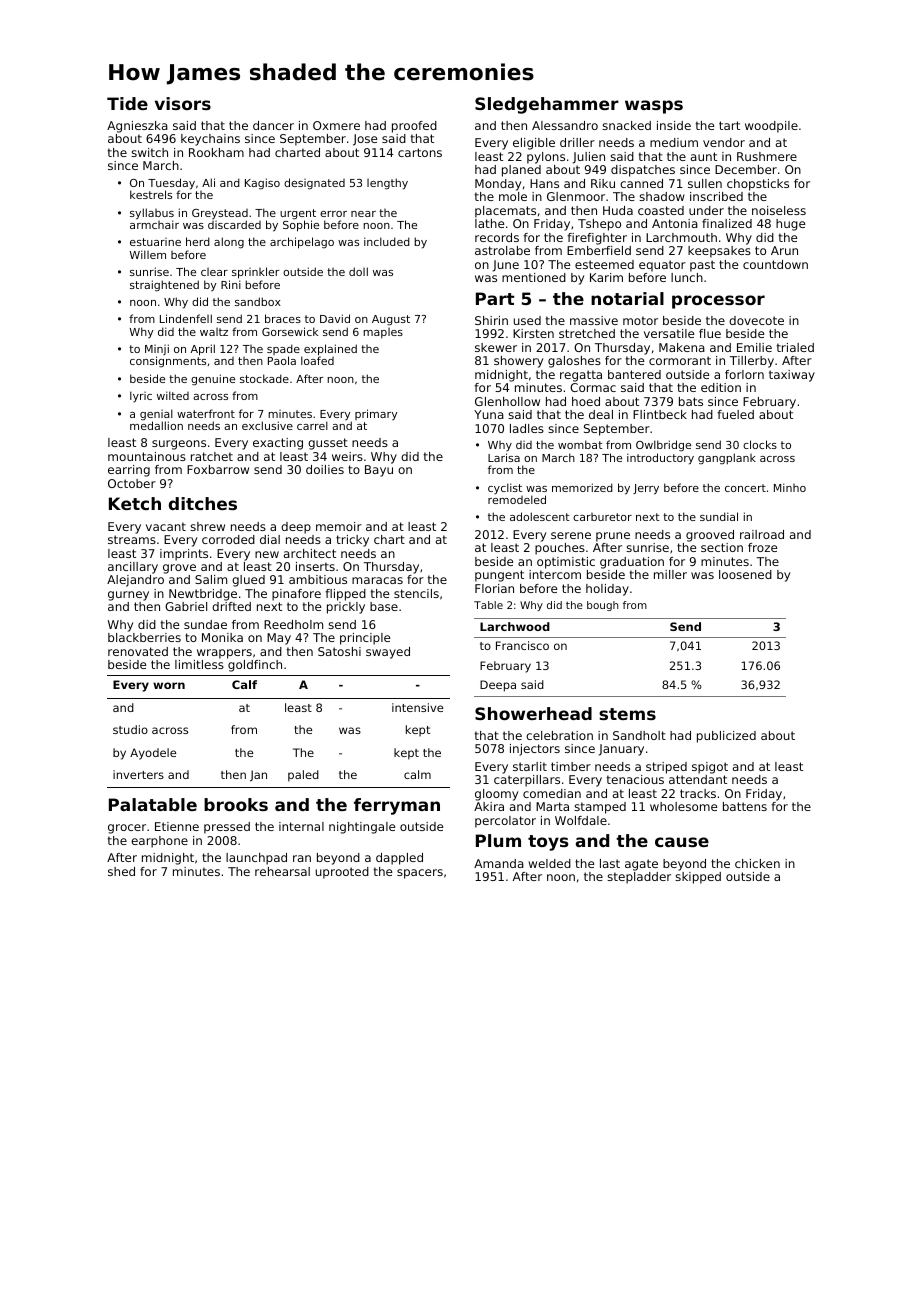  Describe the element at coordinates (206, 413) in the image. I see `waterfront` at that location.
